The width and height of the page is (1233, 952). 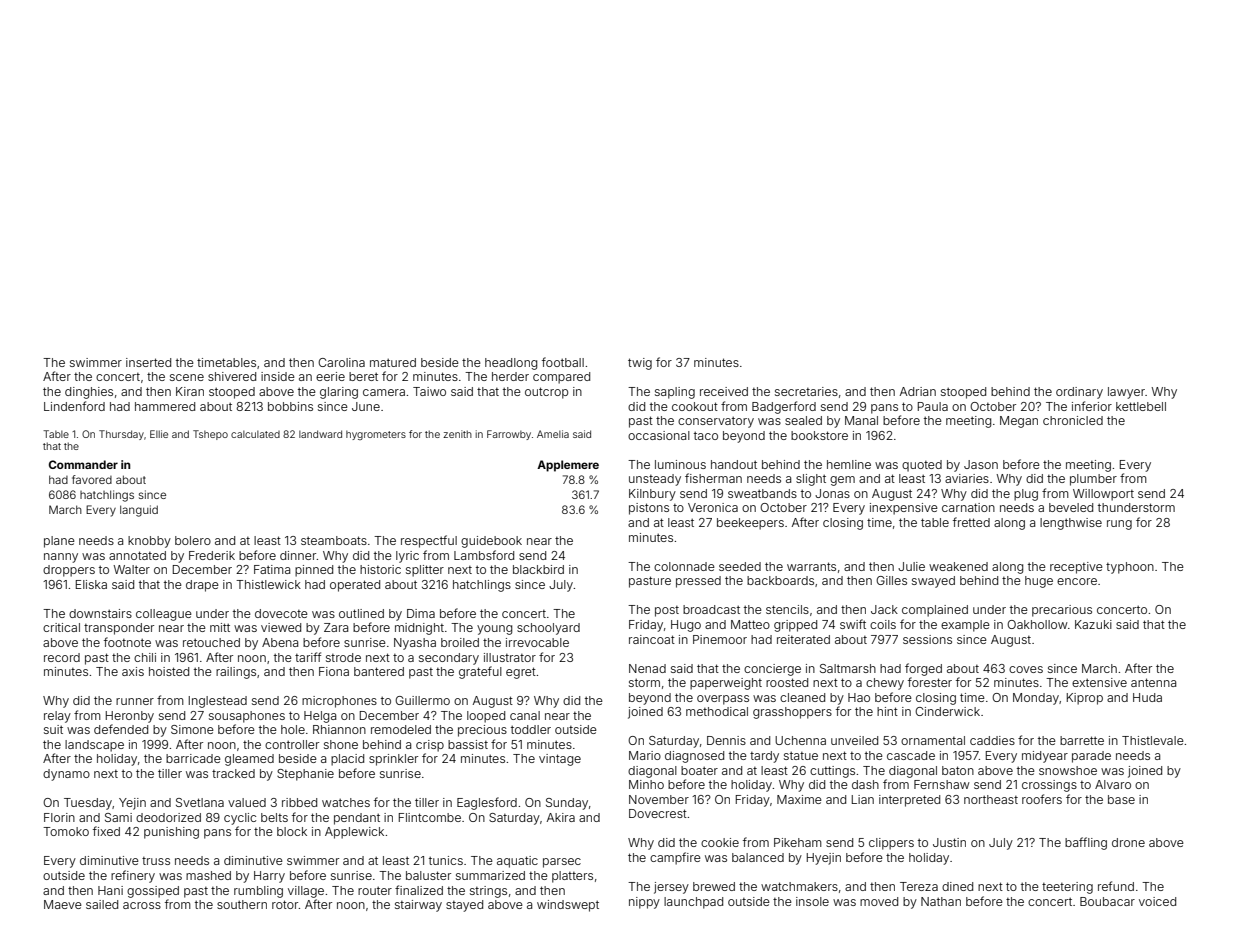 I want to click on Minho, so click(x=646, y=784).
